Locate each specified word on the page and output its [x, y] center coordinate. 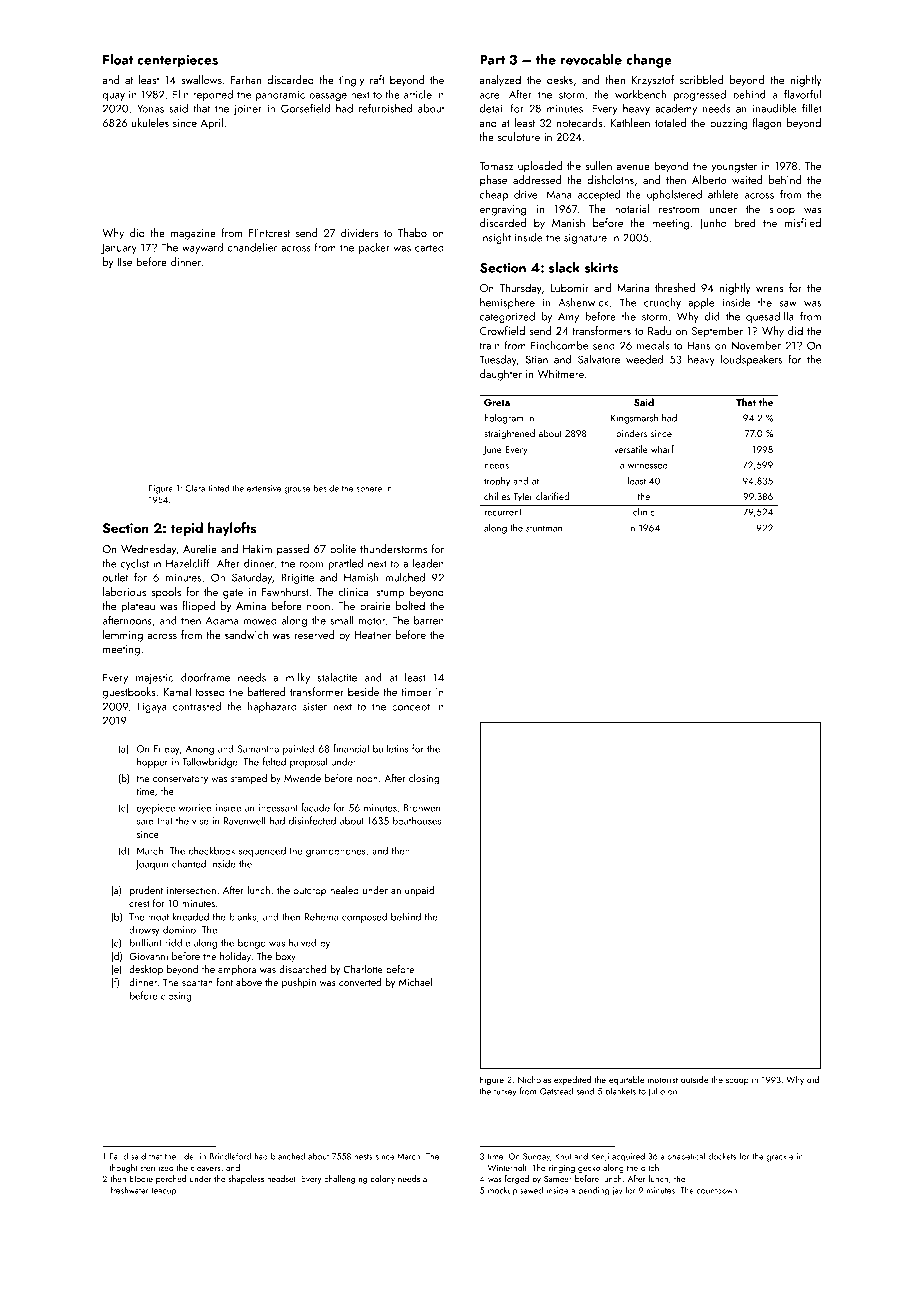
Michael [415, 982]
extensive [264, 488]
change [649, 61]
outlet [115, 577]
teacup [163, 1192]
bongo [252, 943]
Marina [633, 288]
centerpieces [177, 61]
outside [694, 1079]
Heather [372, 634]
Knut [563, 1156]
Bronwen [422, 808]
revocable [591, 59]
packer [374, 248]
